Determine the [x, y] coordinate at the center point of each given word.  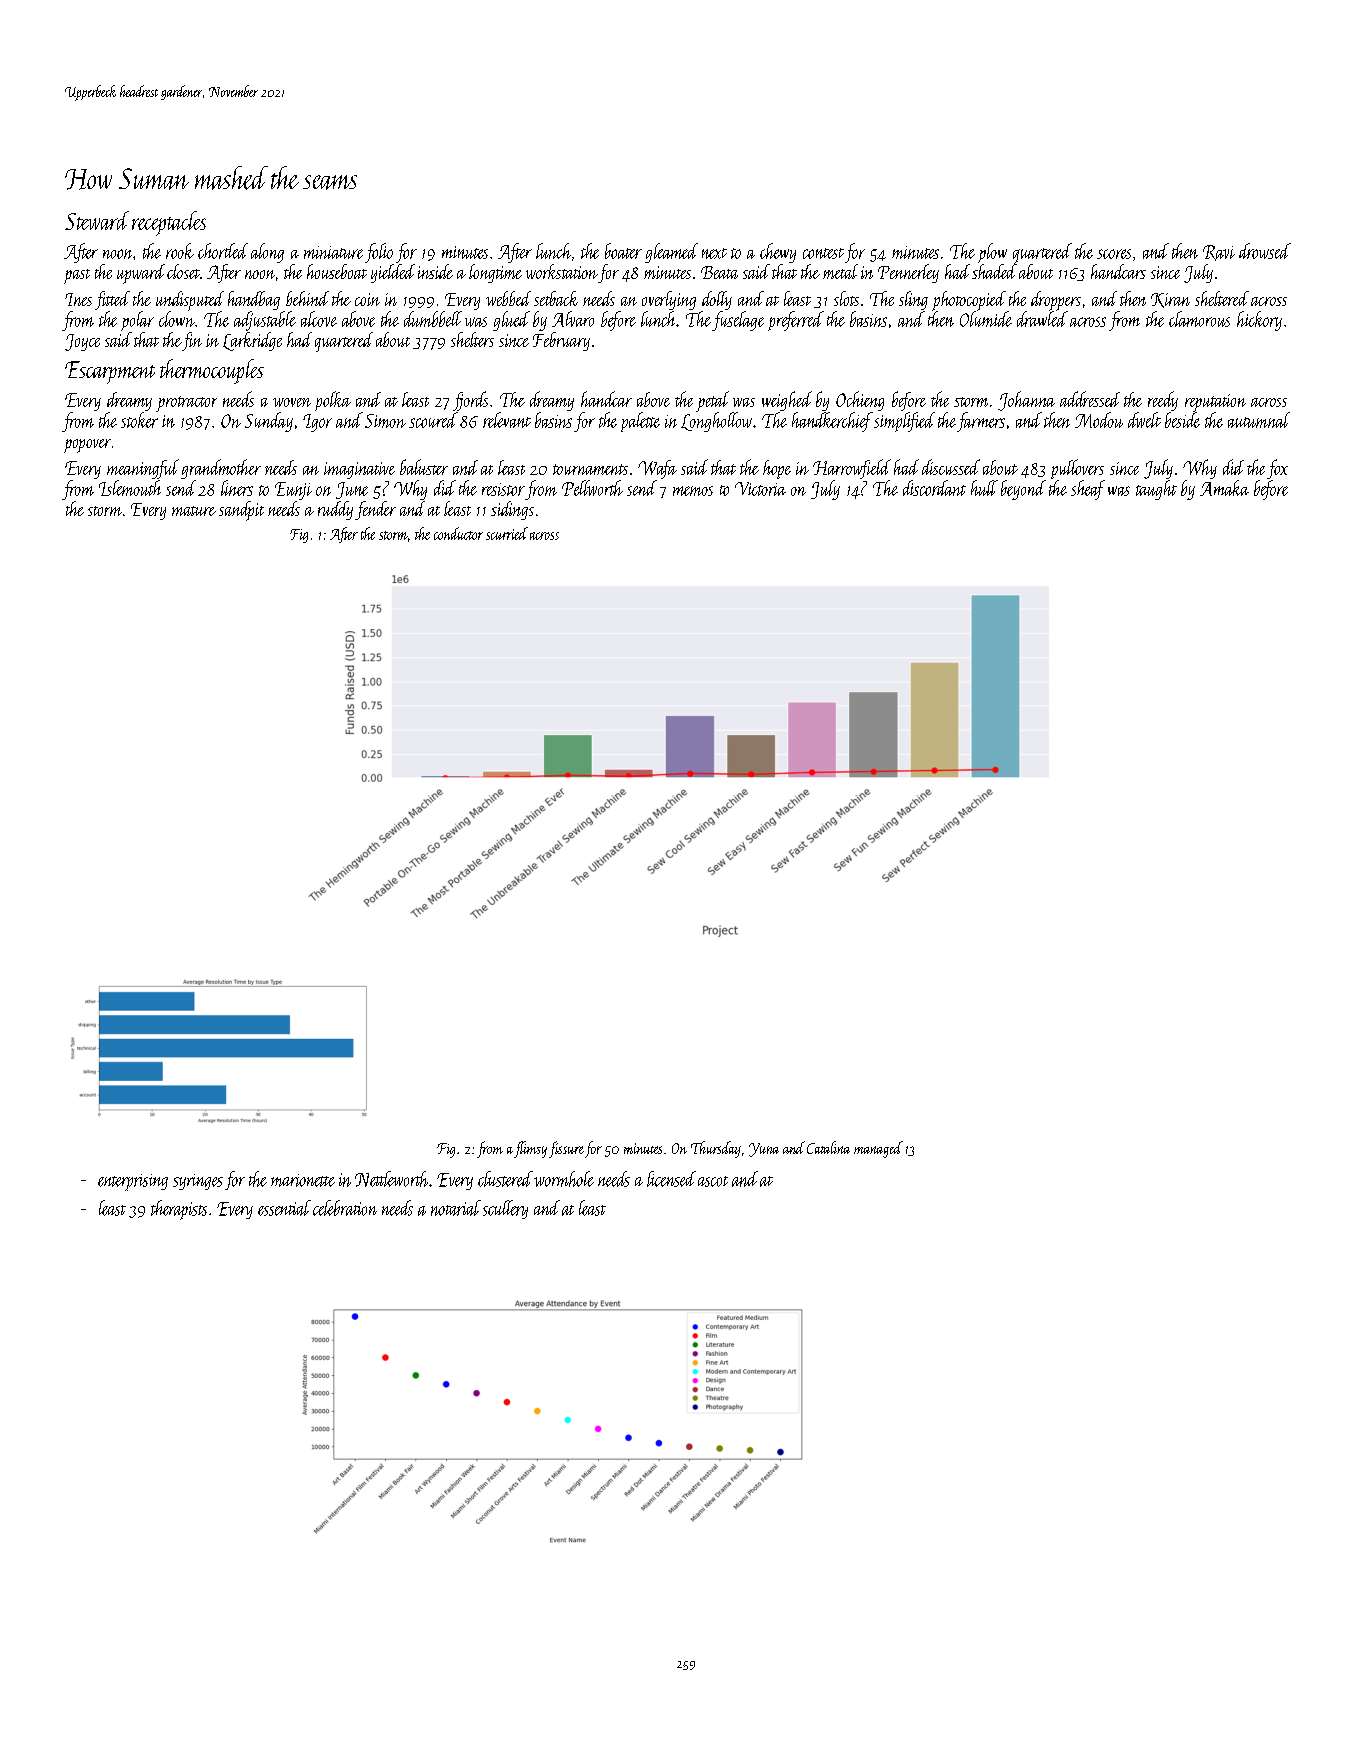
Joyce [82, 342]
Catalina [828, 1147]
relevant [507, 420]
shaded [994, 271]
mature [194, 511]
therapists [179, 1210]
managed [878, 1149]
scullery [505, 1209]
